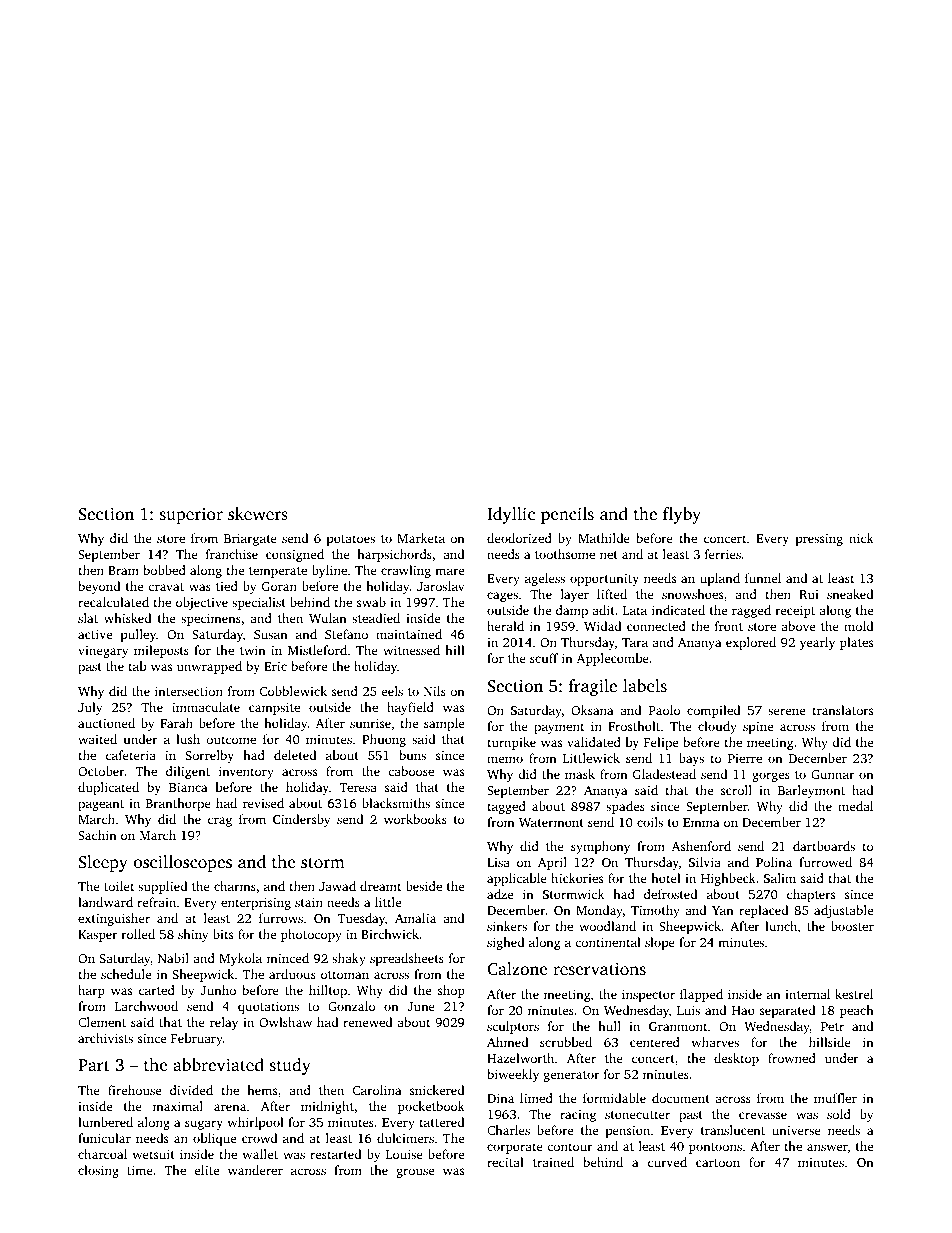 This page has height=1233, width=952. What do you see at coordinates (390, 934) in the page?
I see `Birchwick` at bounding box center [390, 934].
